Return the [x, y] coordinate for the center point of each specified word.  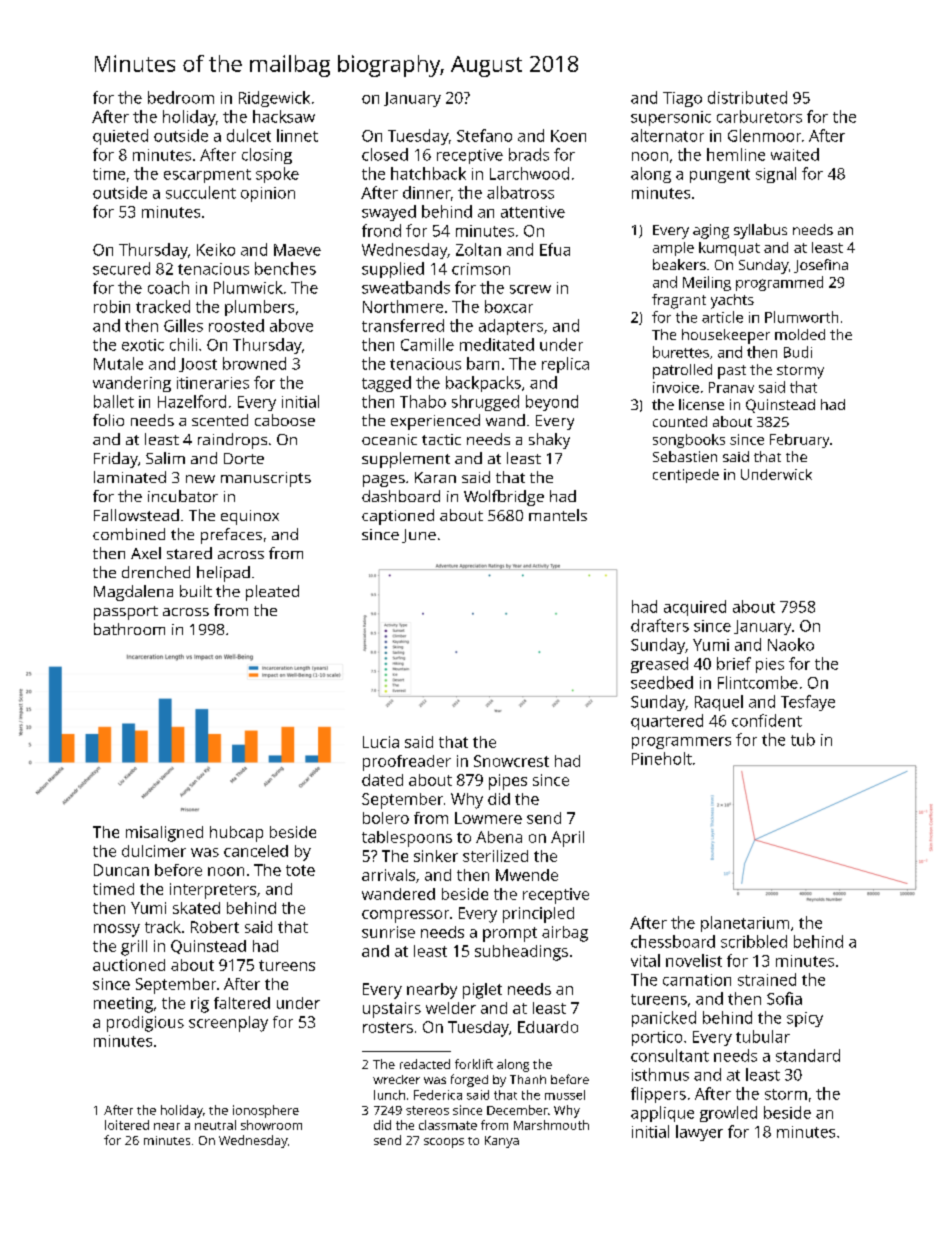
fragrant [679, 301]
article [722, 317]
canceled [256, 851]
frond [381, 230]
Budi [798, 352]
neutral [215, 1125]
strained [767, 979]
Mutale [118, 363]
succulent [201, 192]
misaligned [164, 834]
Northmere [403, 306]
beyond [552, 403]
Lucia [381, 742]
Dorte [244, 458]
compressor [405, 916]
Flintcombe [758, 682]
